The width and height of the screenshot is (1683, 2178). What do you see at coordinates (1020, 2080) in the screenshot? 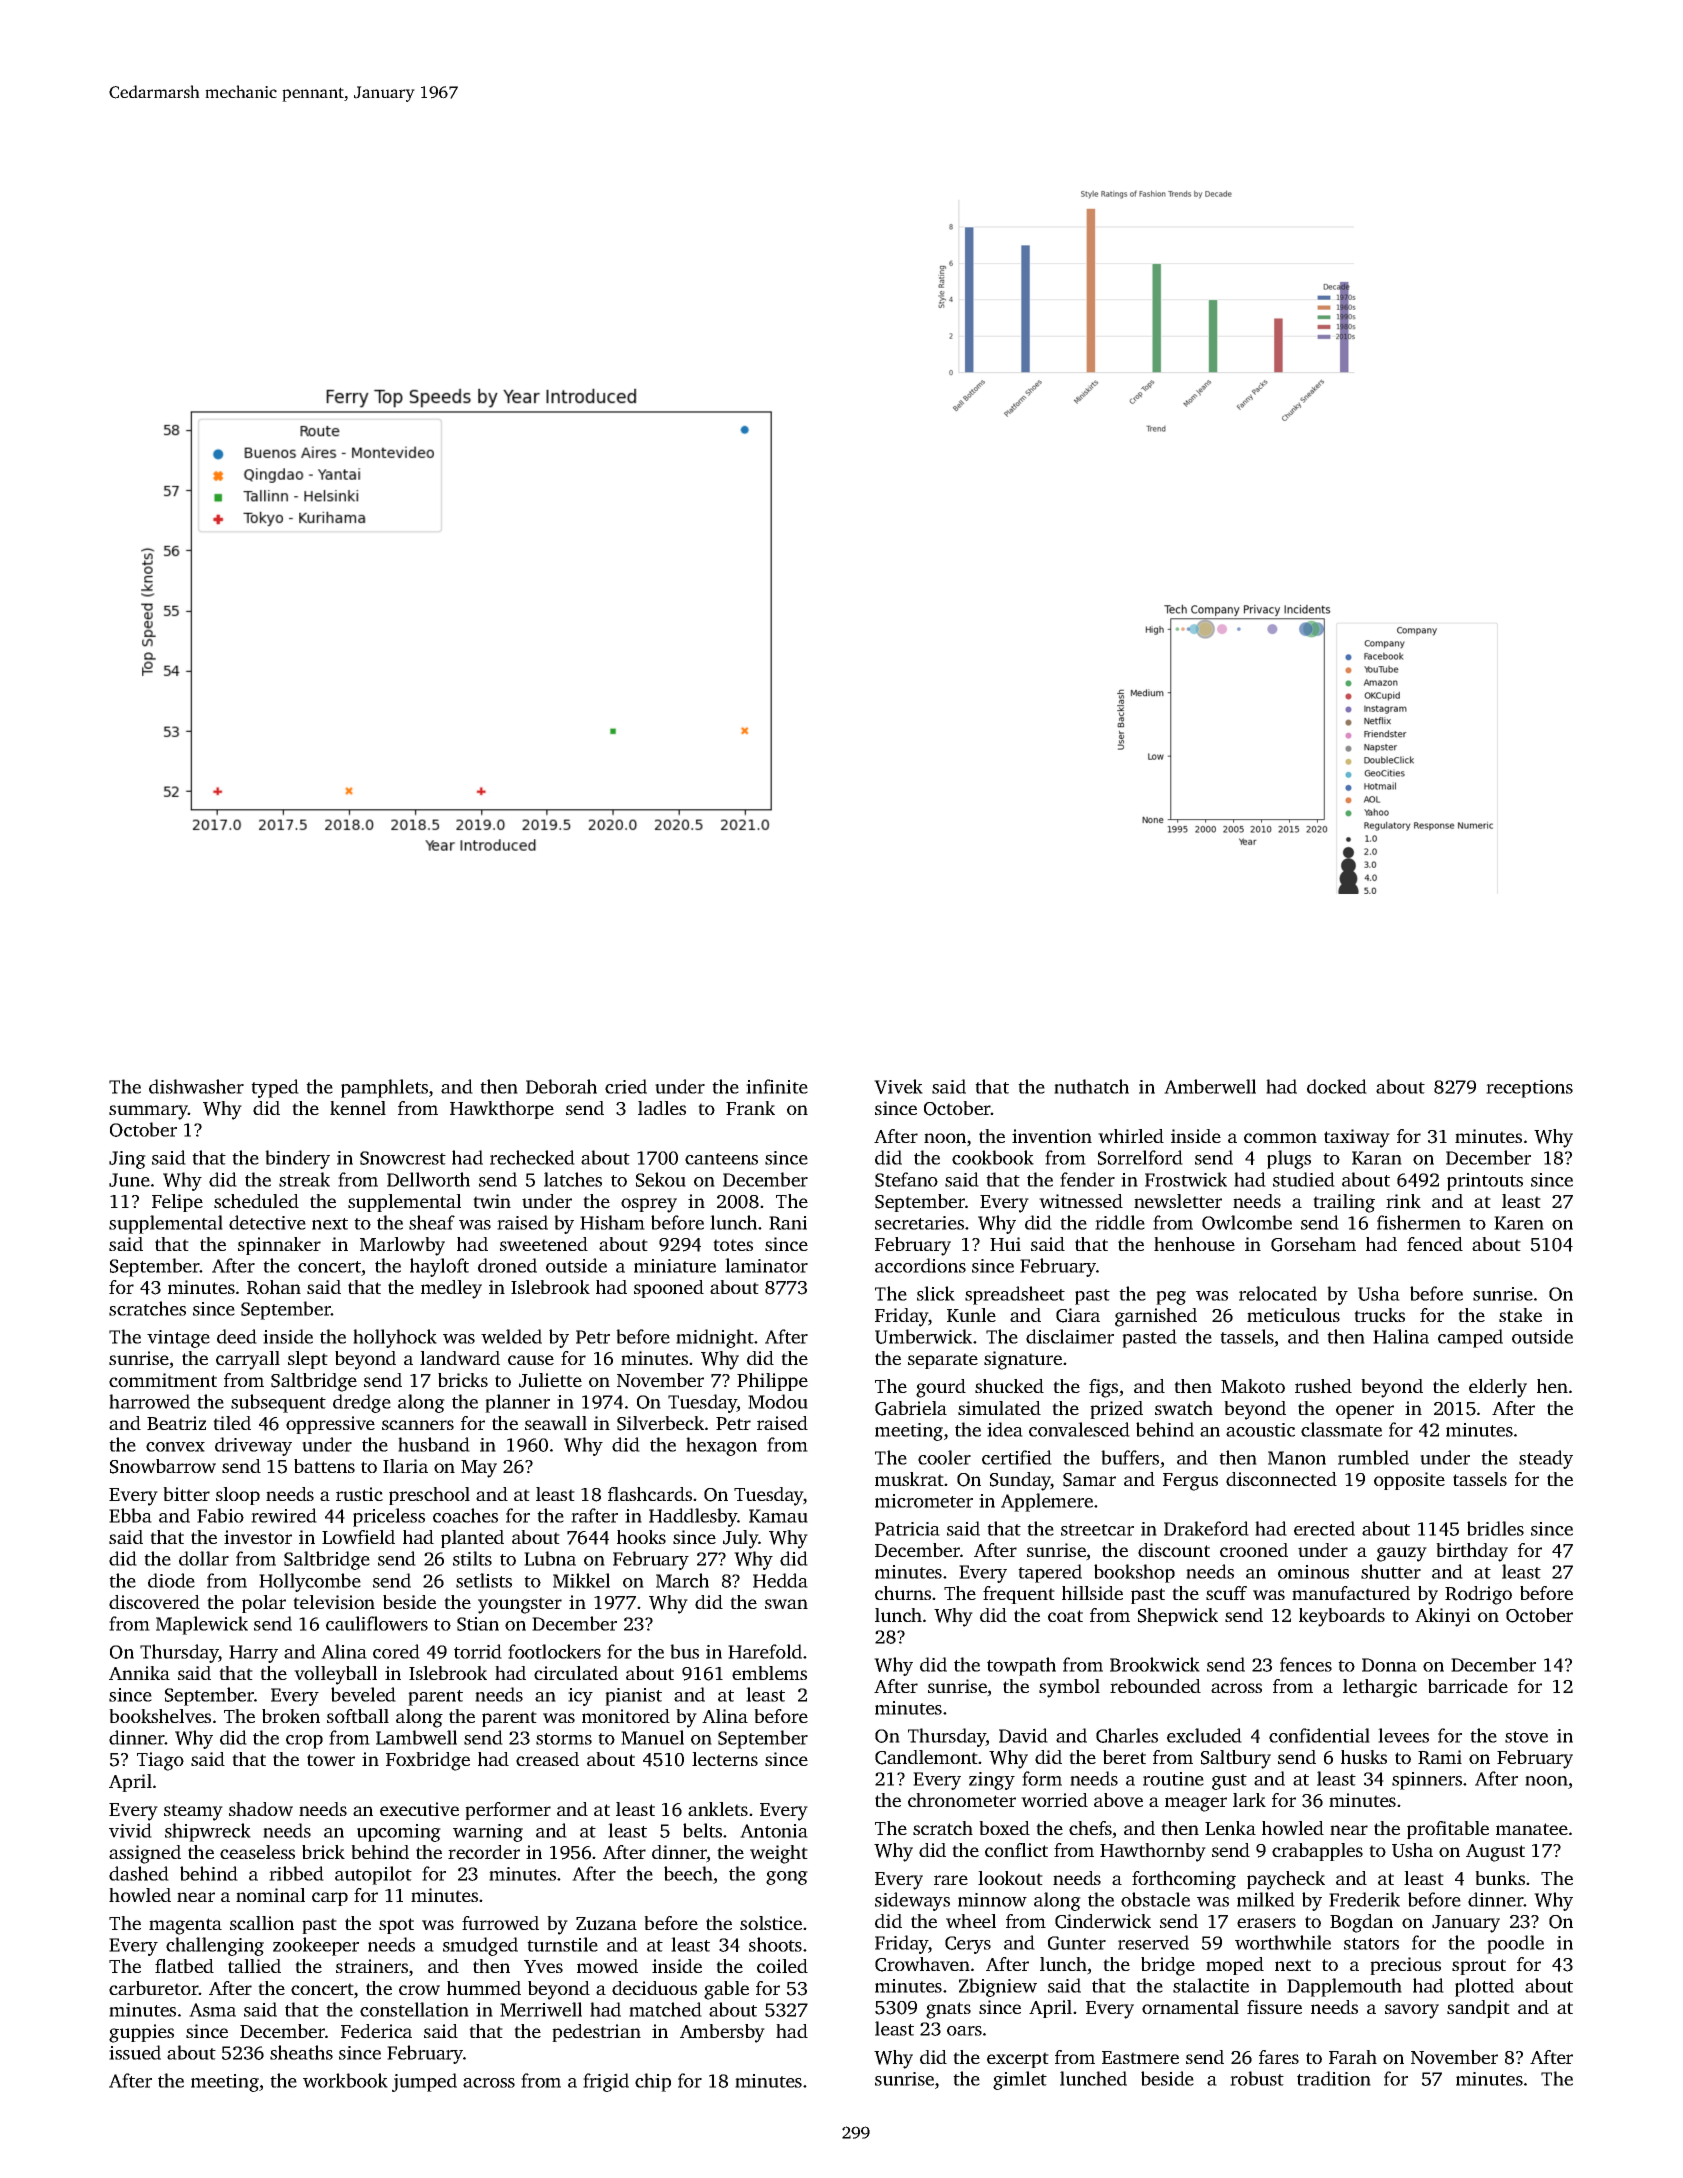
I see `gimlet` at bounding box center [1020, 2080].
